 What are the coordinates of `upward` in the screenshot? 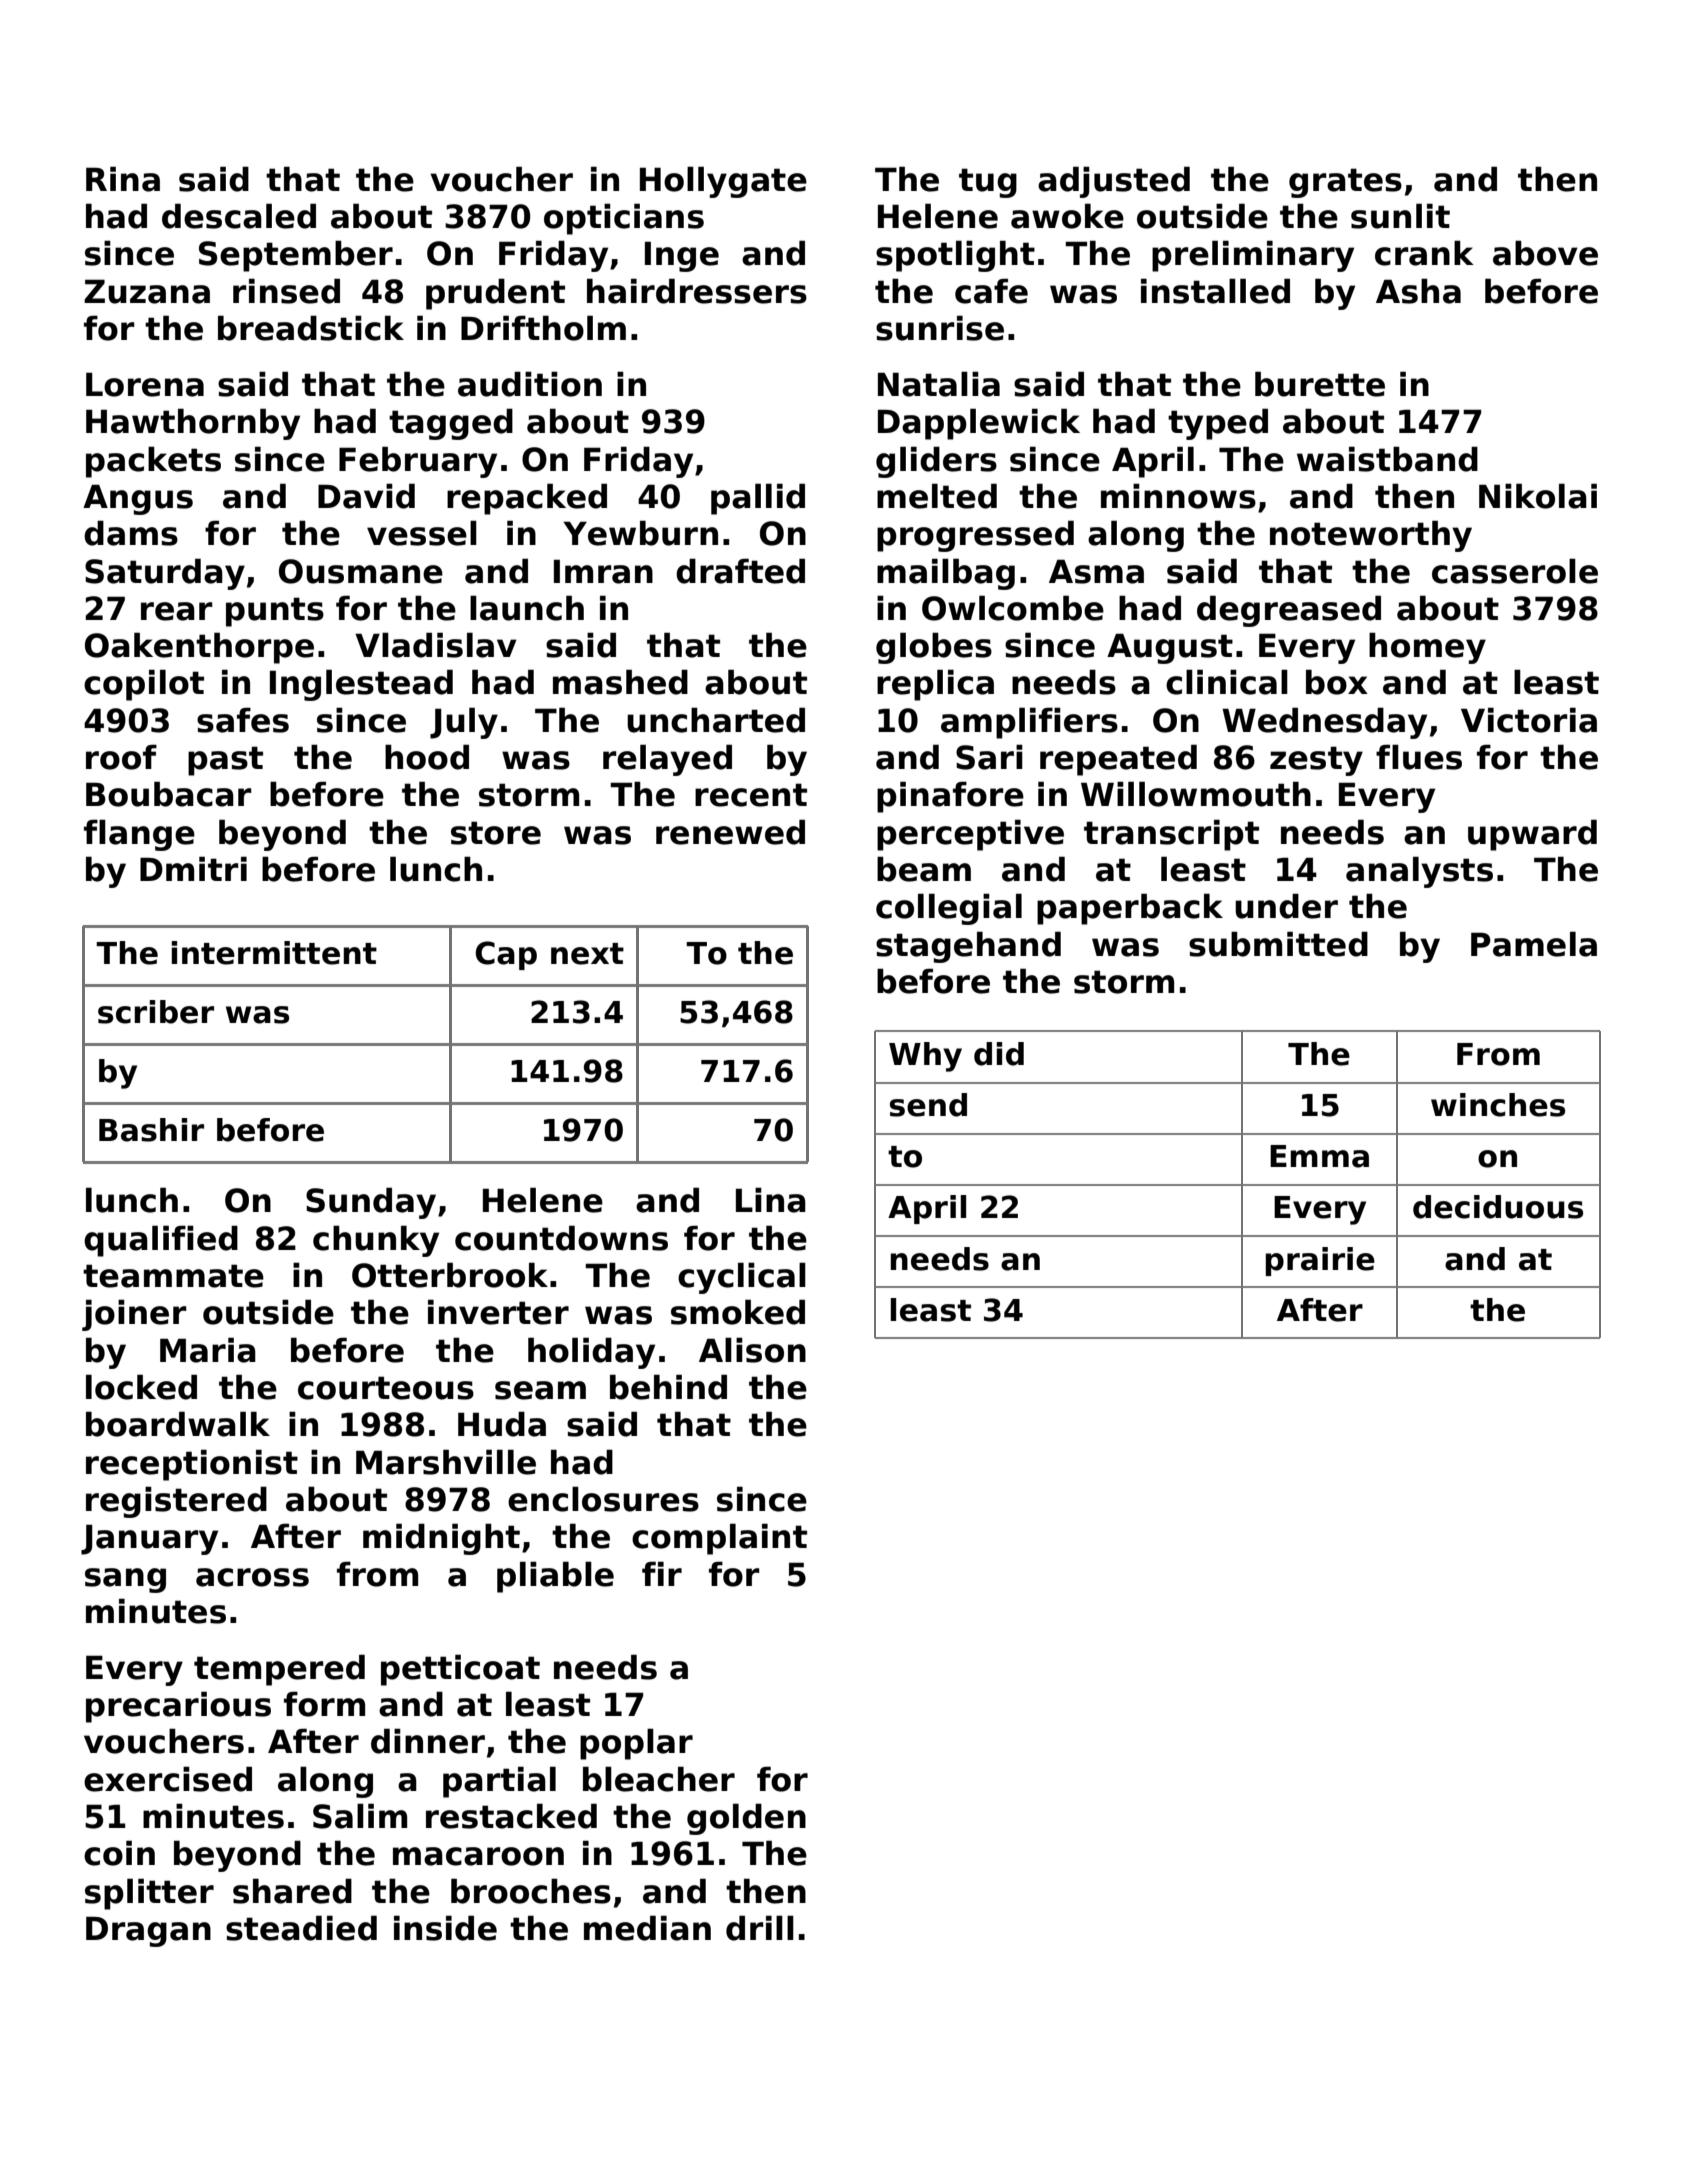 It's located at (1532, 835).
